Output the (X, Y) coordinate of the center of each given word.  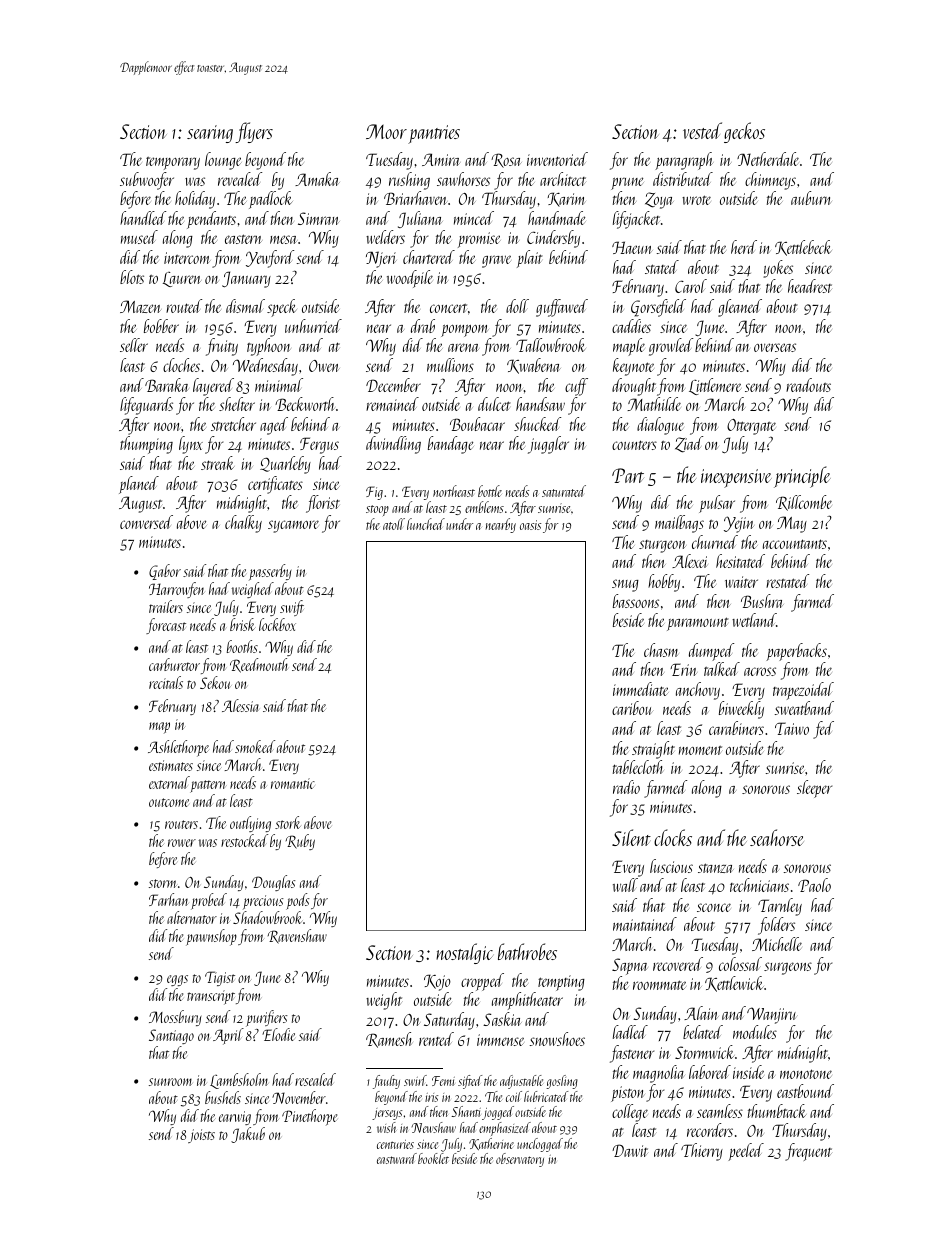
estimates (171, 765)
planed (139, 485)
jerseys (387, 1114)
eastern (243, 239)
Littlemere (715, 386)
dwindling (393, 445)
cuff (576, 387)
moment (700, 750)
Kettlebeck (803, 248)
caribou (632, 708)
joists (201, 1136)
